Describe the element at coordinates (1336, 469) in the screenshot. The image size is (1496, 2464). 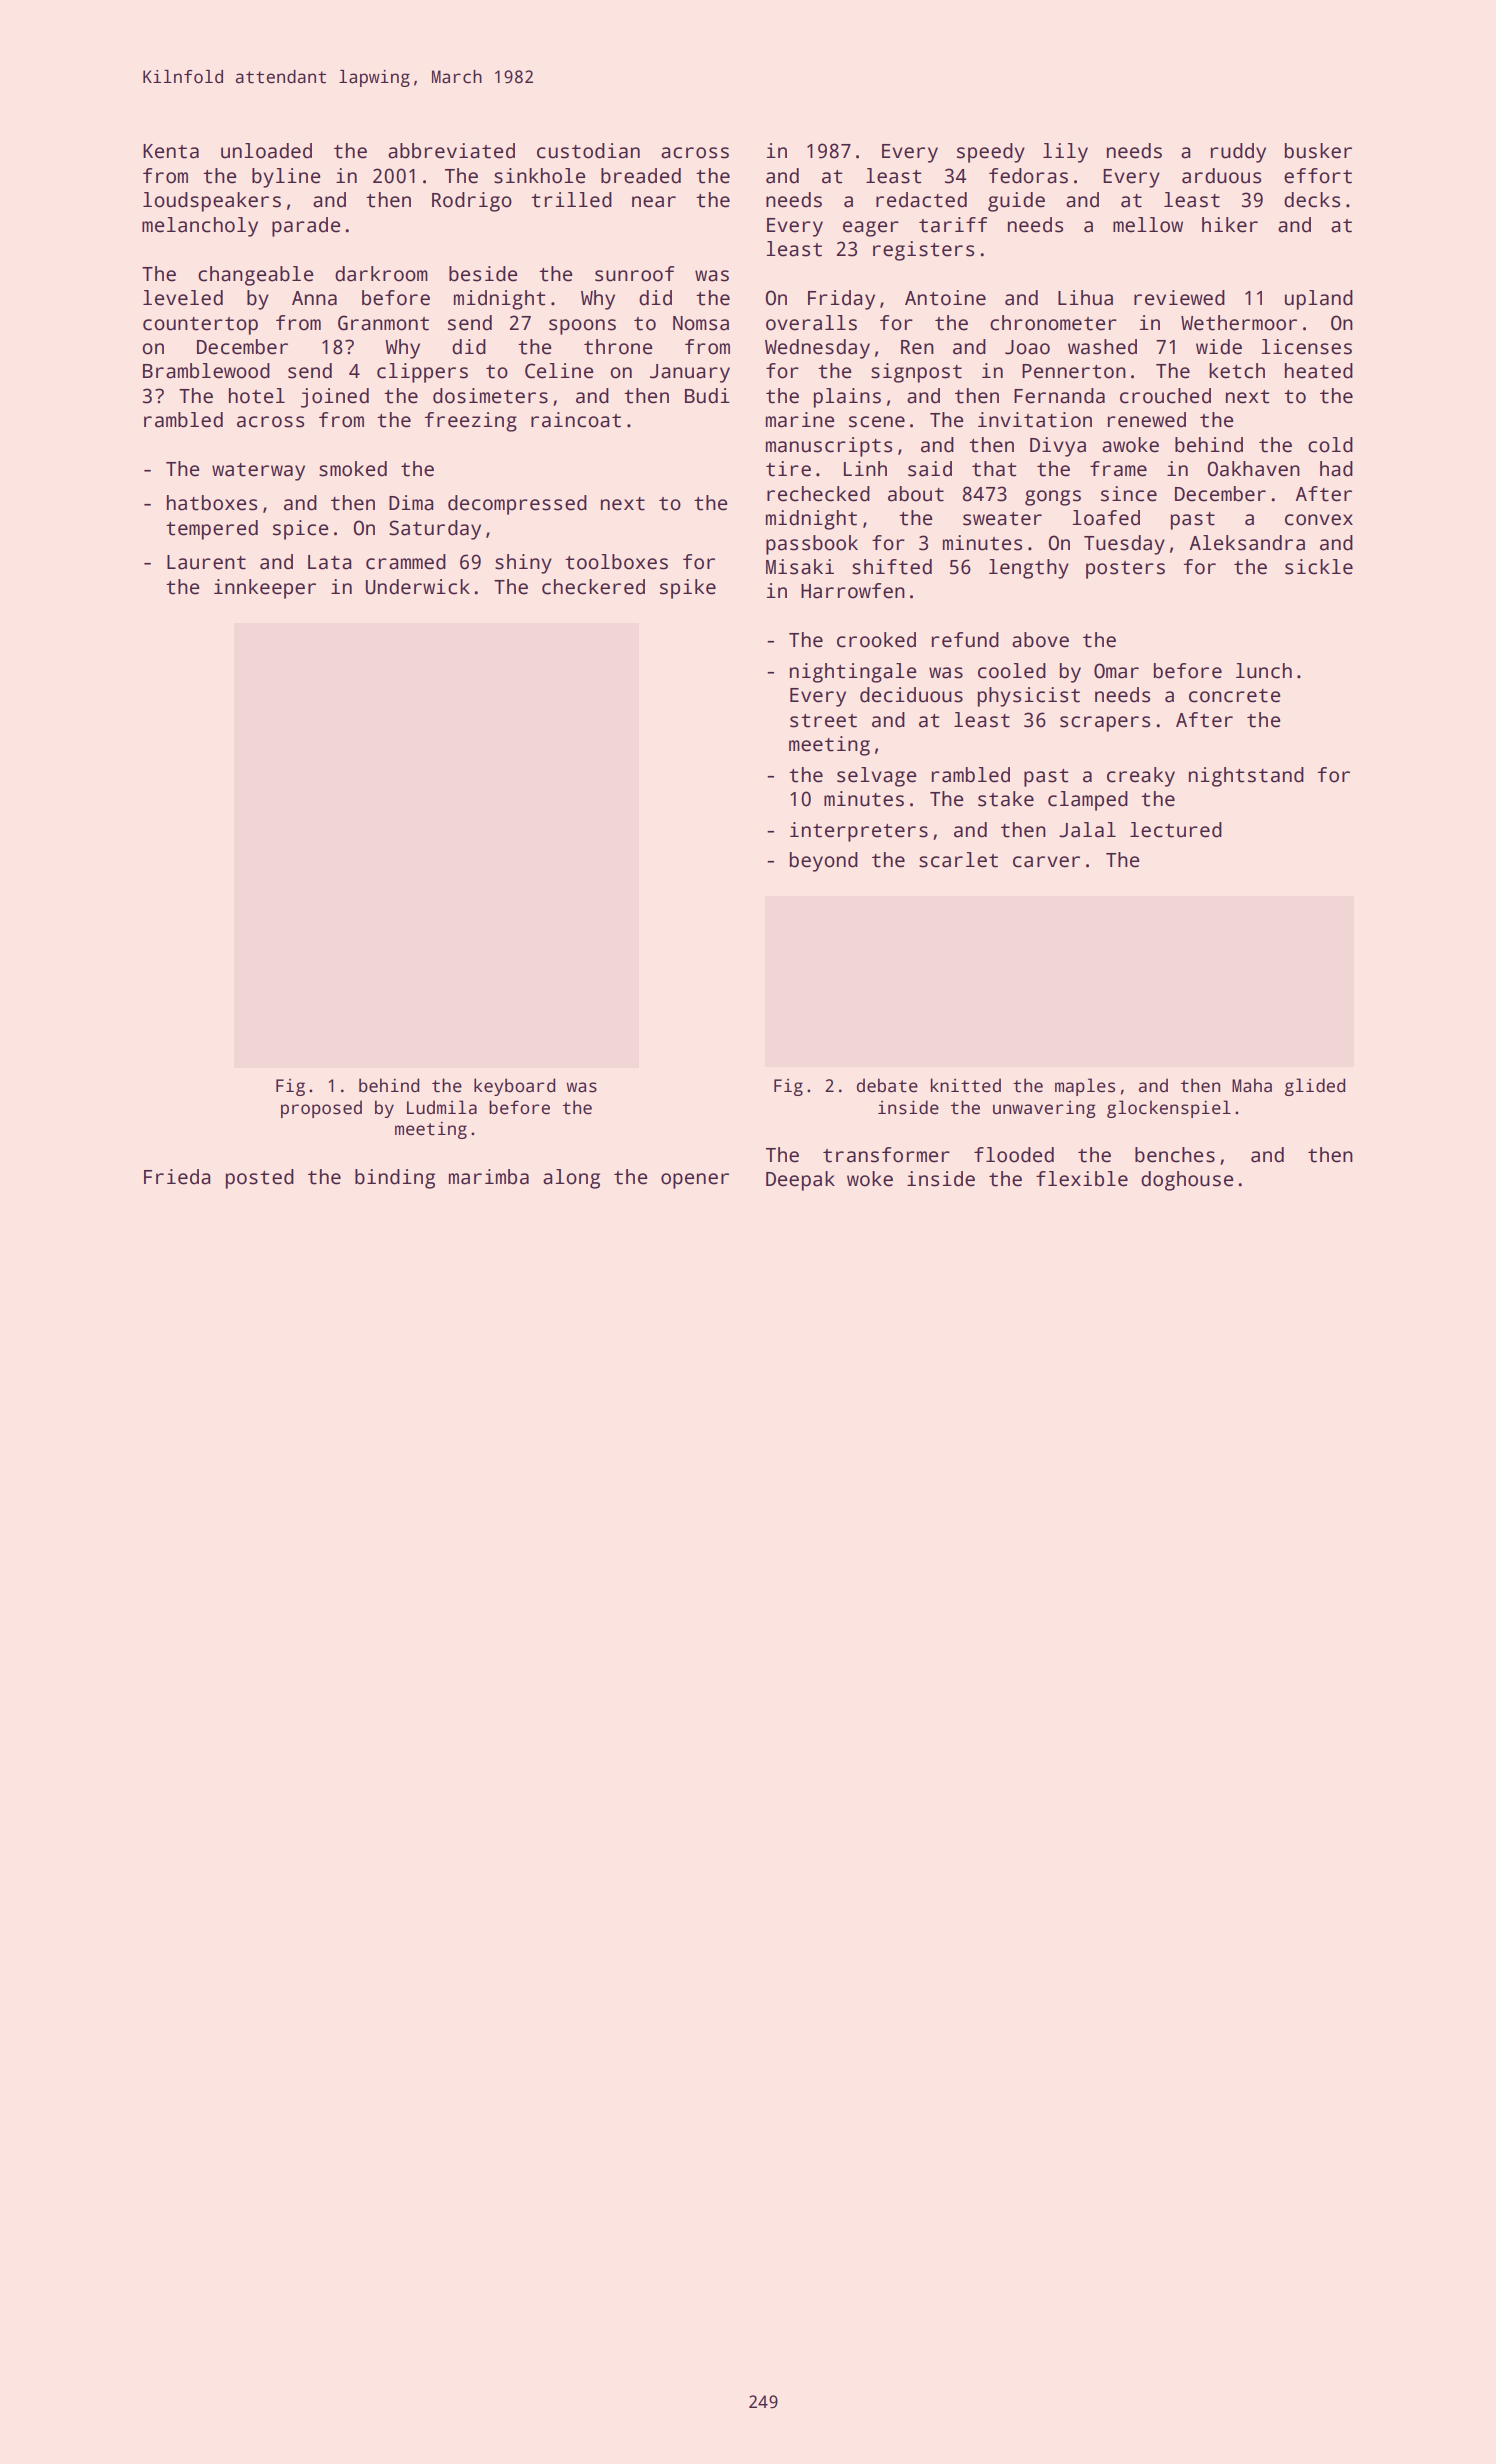
I see `had` at that location.
